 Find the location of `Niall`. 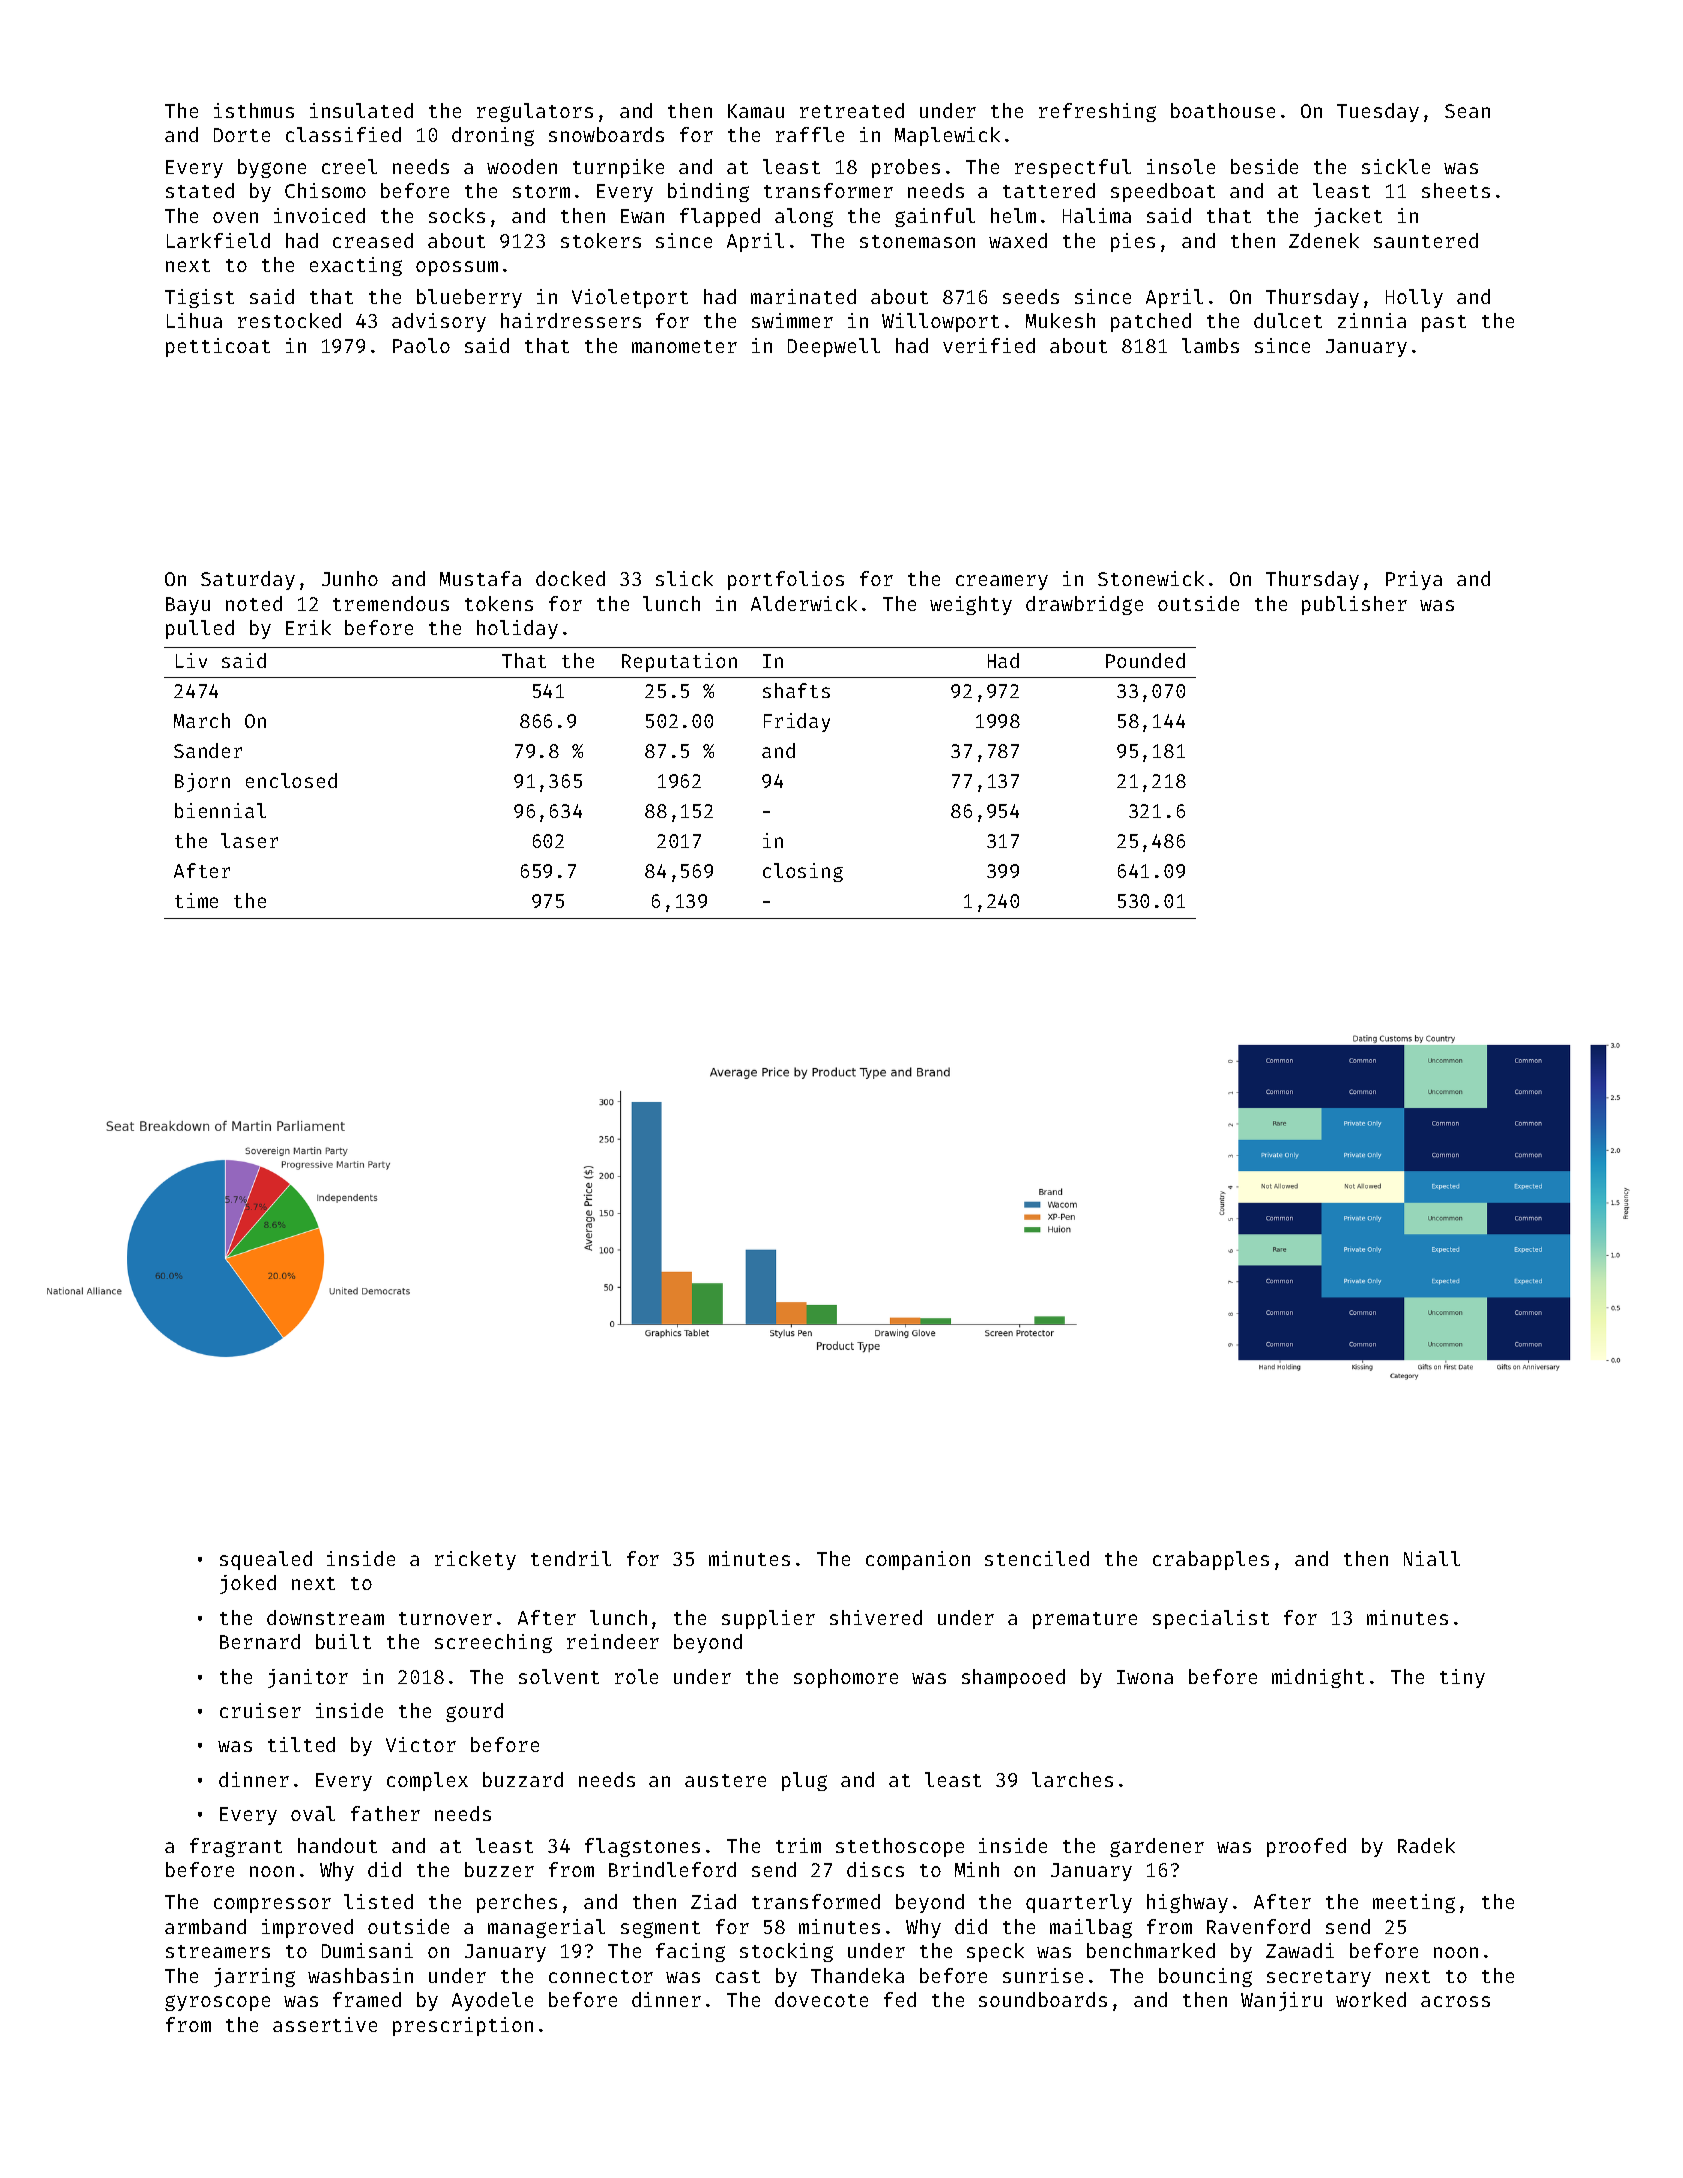

Niall is located at coordinates (1432, 1558).
